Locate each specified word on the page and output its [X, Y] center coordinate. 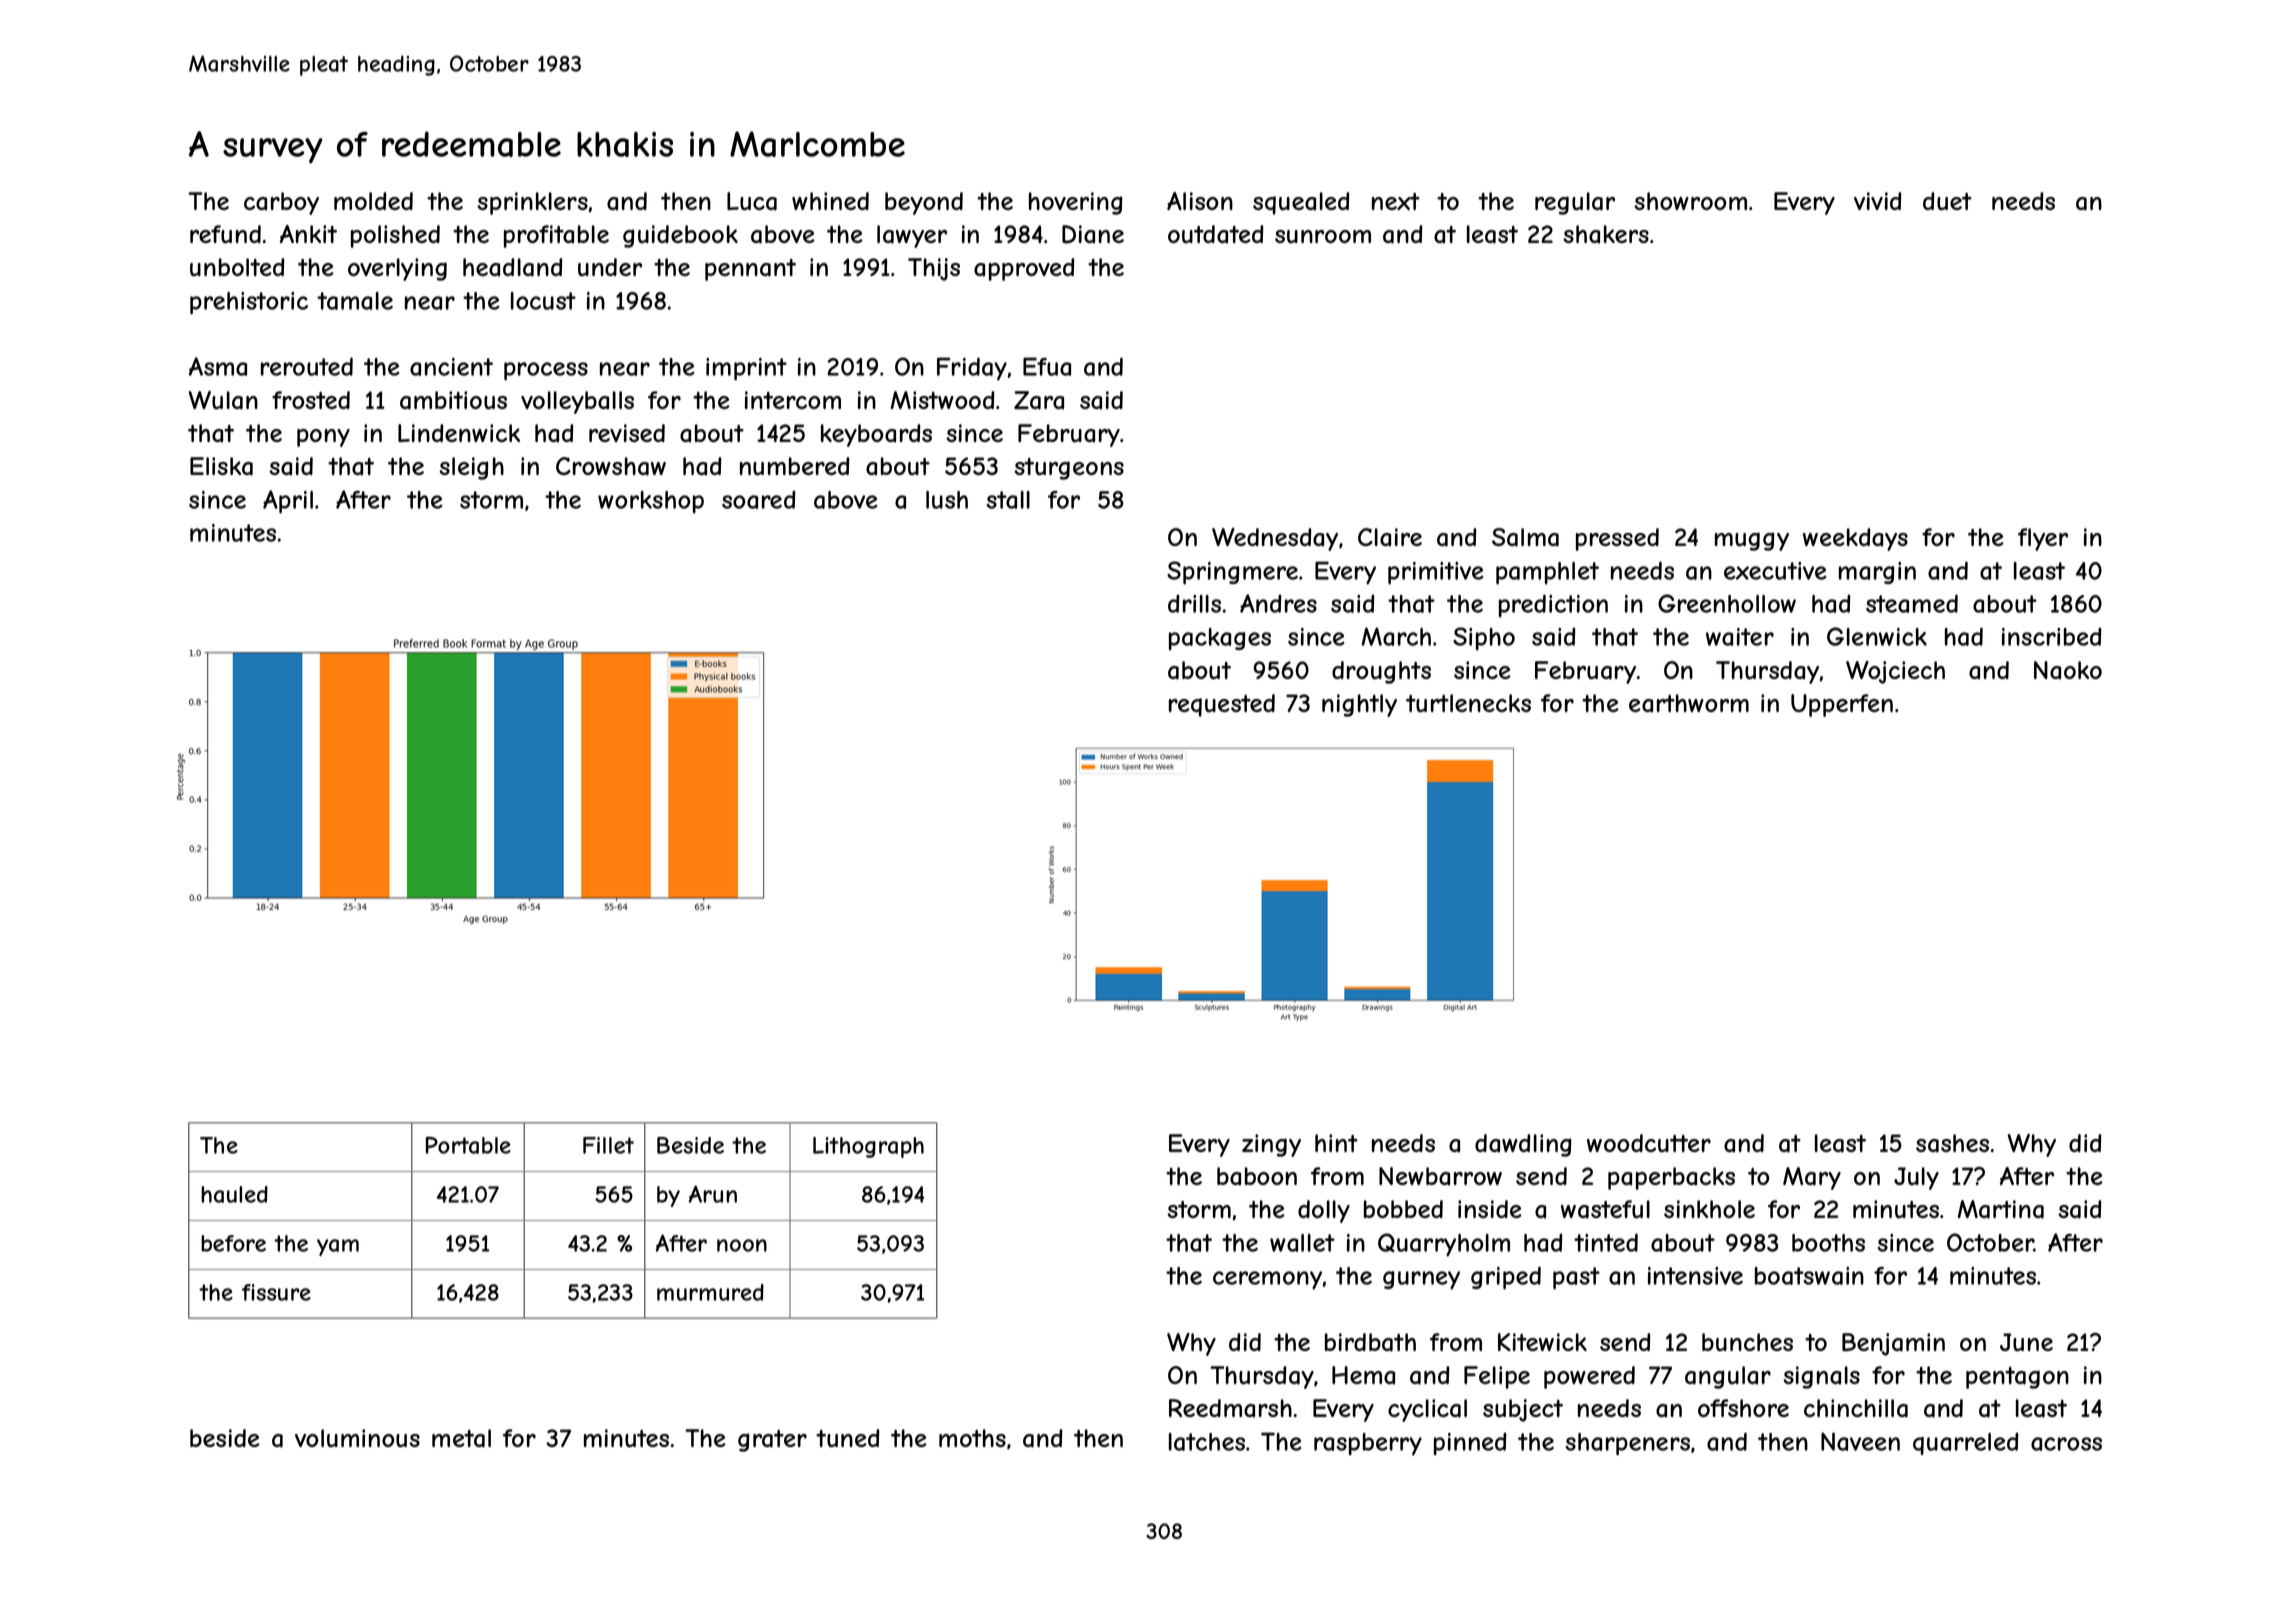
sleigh [471, 468]
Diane [1093, 234]
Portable [468, 1145]
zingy [1271, 1145]
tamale [355, 301]
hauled [234, 1194]
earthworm [1689, 703]
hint [1336, 1143]
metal [461, 1438]
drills [1194, 603]
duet [1947, 201]
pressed [1617, 539]
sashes [1952, 1143]
